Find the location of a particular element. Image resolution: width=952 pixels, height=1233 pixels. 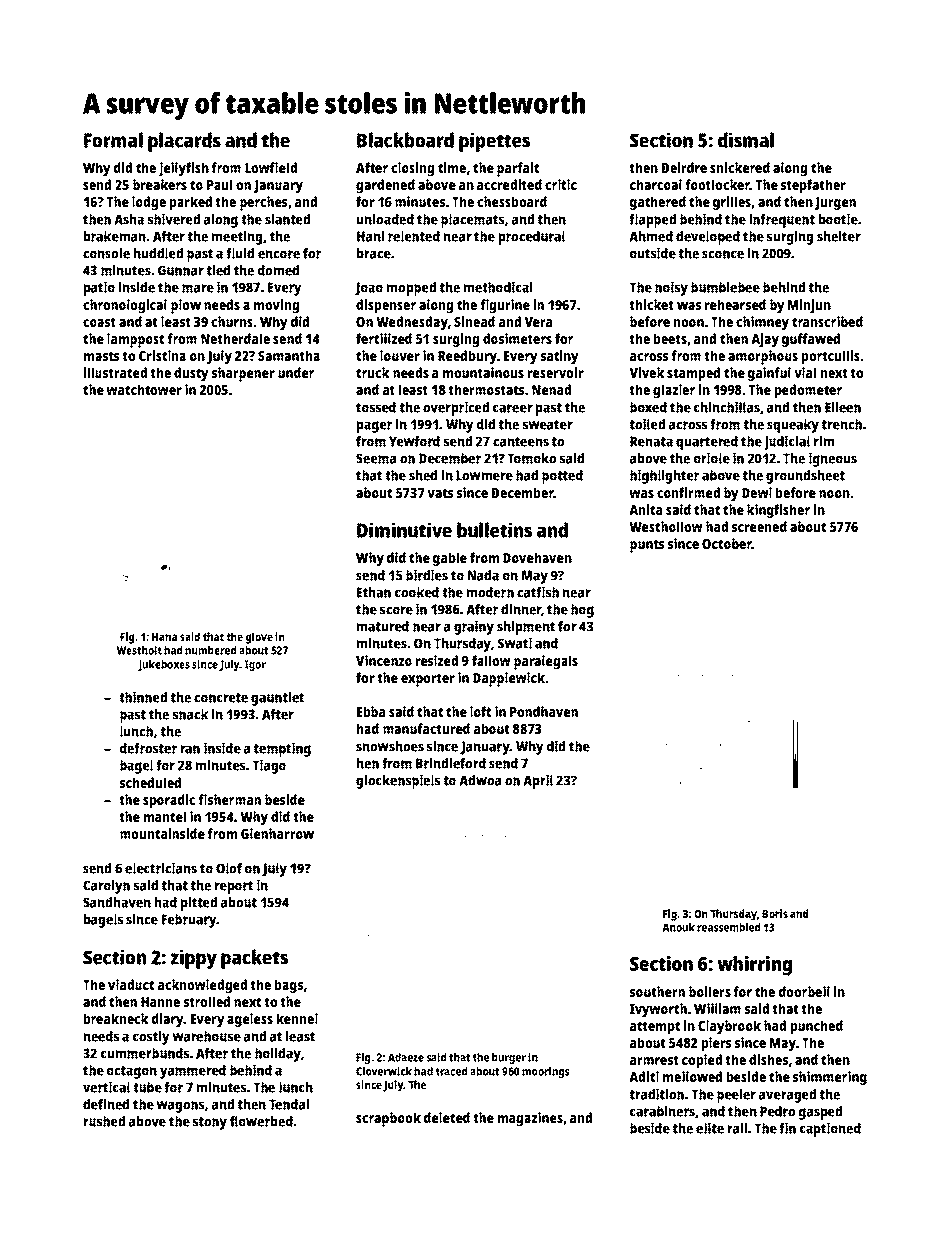

reassembled is located at coordinates (728, 927).
